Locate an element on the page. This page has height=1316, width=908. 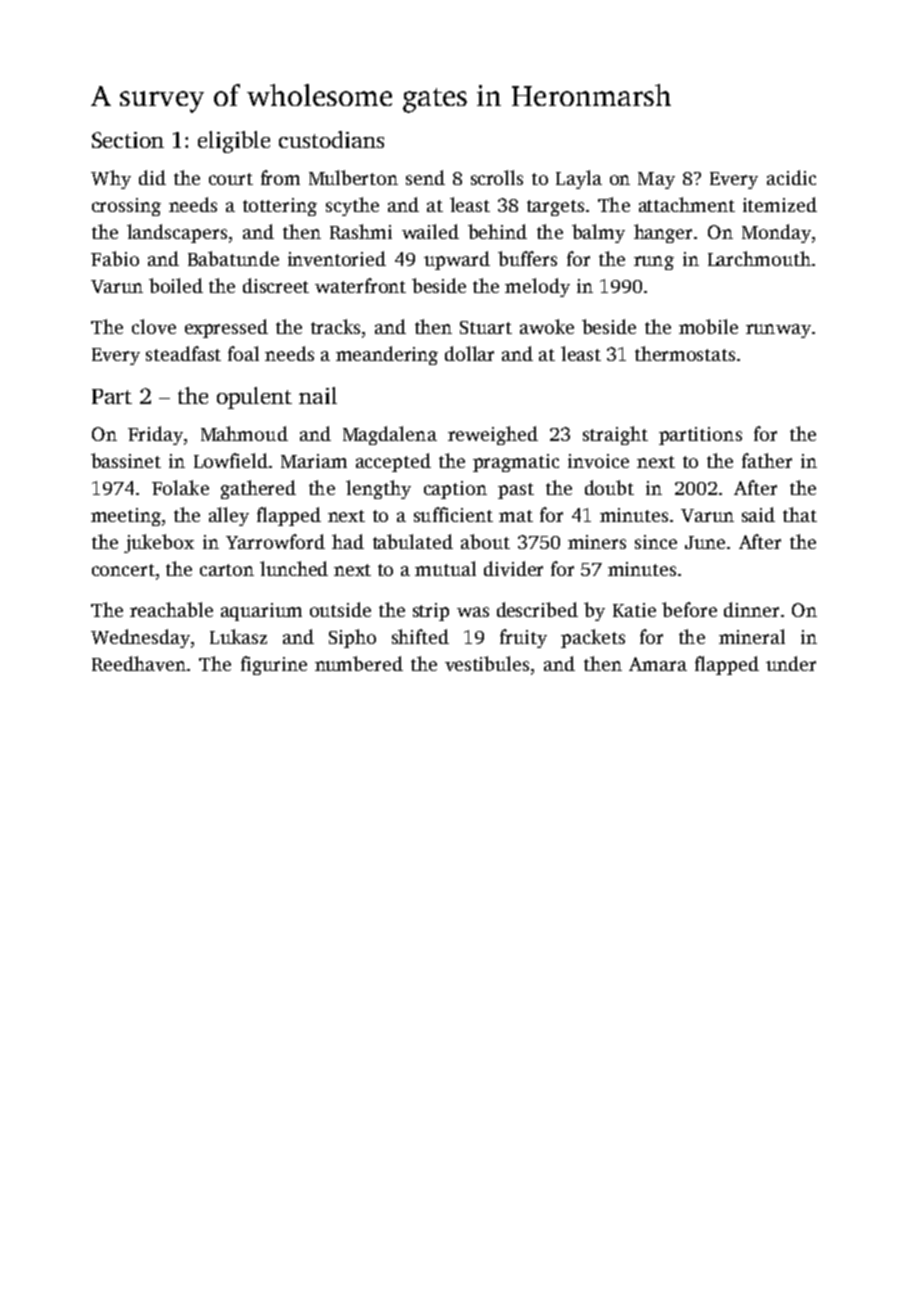
custodians is located at coordinates (331, 139).
